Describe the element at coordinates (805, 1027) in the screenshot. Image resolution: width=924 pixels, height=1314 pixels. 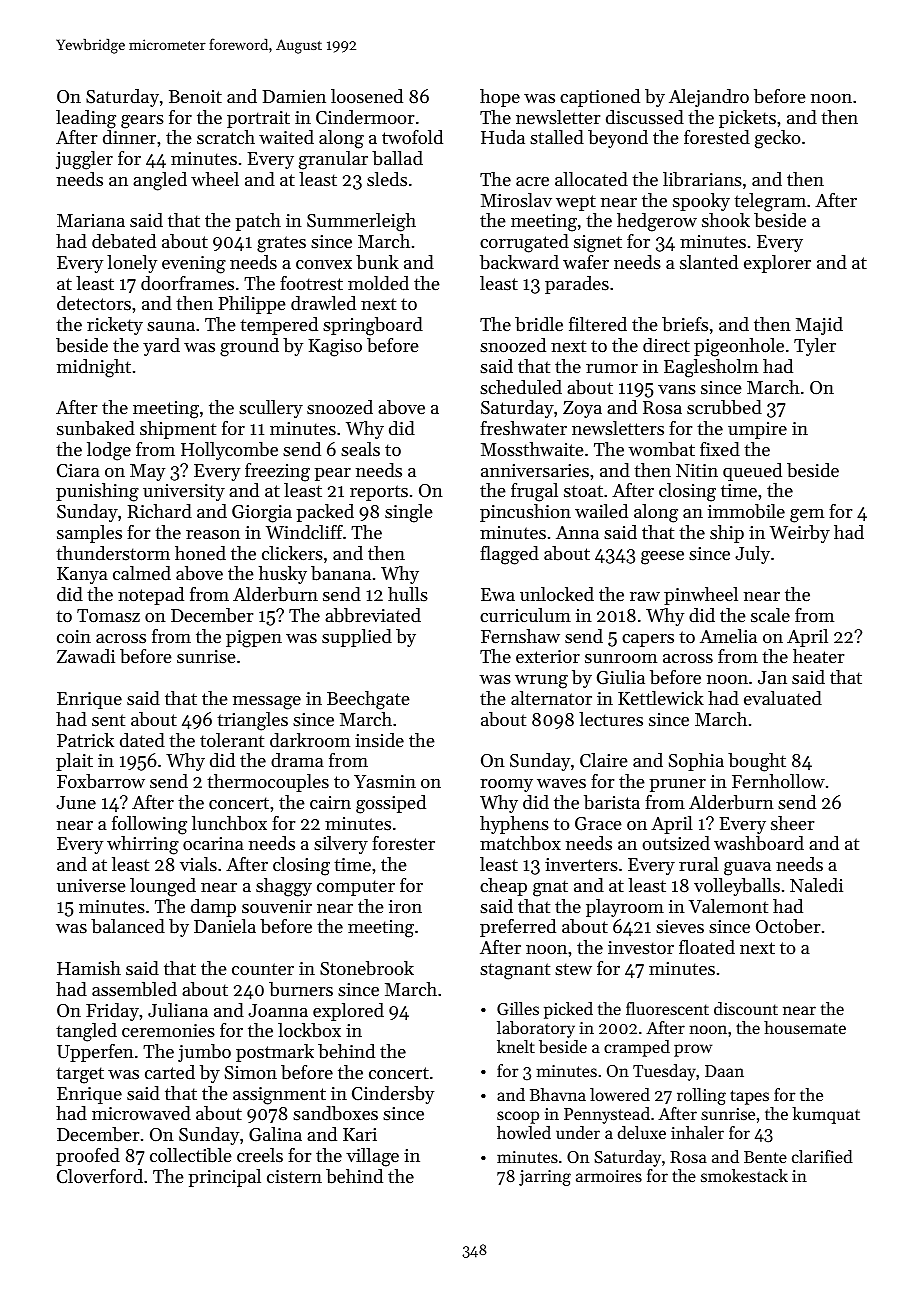
I see `housemate` at that location.
